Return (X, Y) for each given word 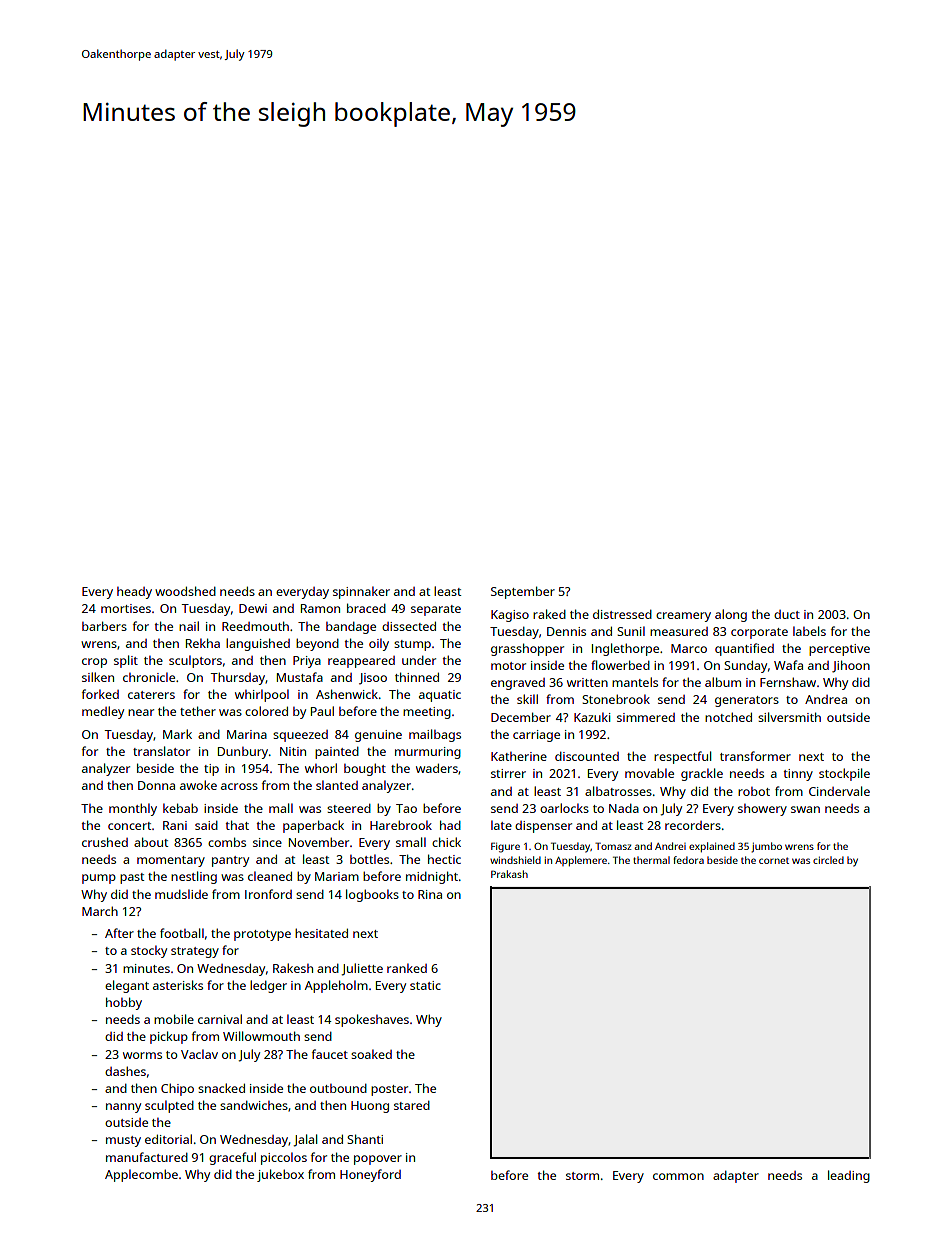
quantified (744, 649)
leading (849, 1176)
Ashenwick (347, 694)
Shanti (365, 1139)
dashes (125, 1071)
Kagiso (510, 616)
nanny (123, 1108)
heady (134, 593)
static (425, 985)
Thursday (238, 678)
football (182, 933)
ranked (407, 968)
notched (728, 717)
